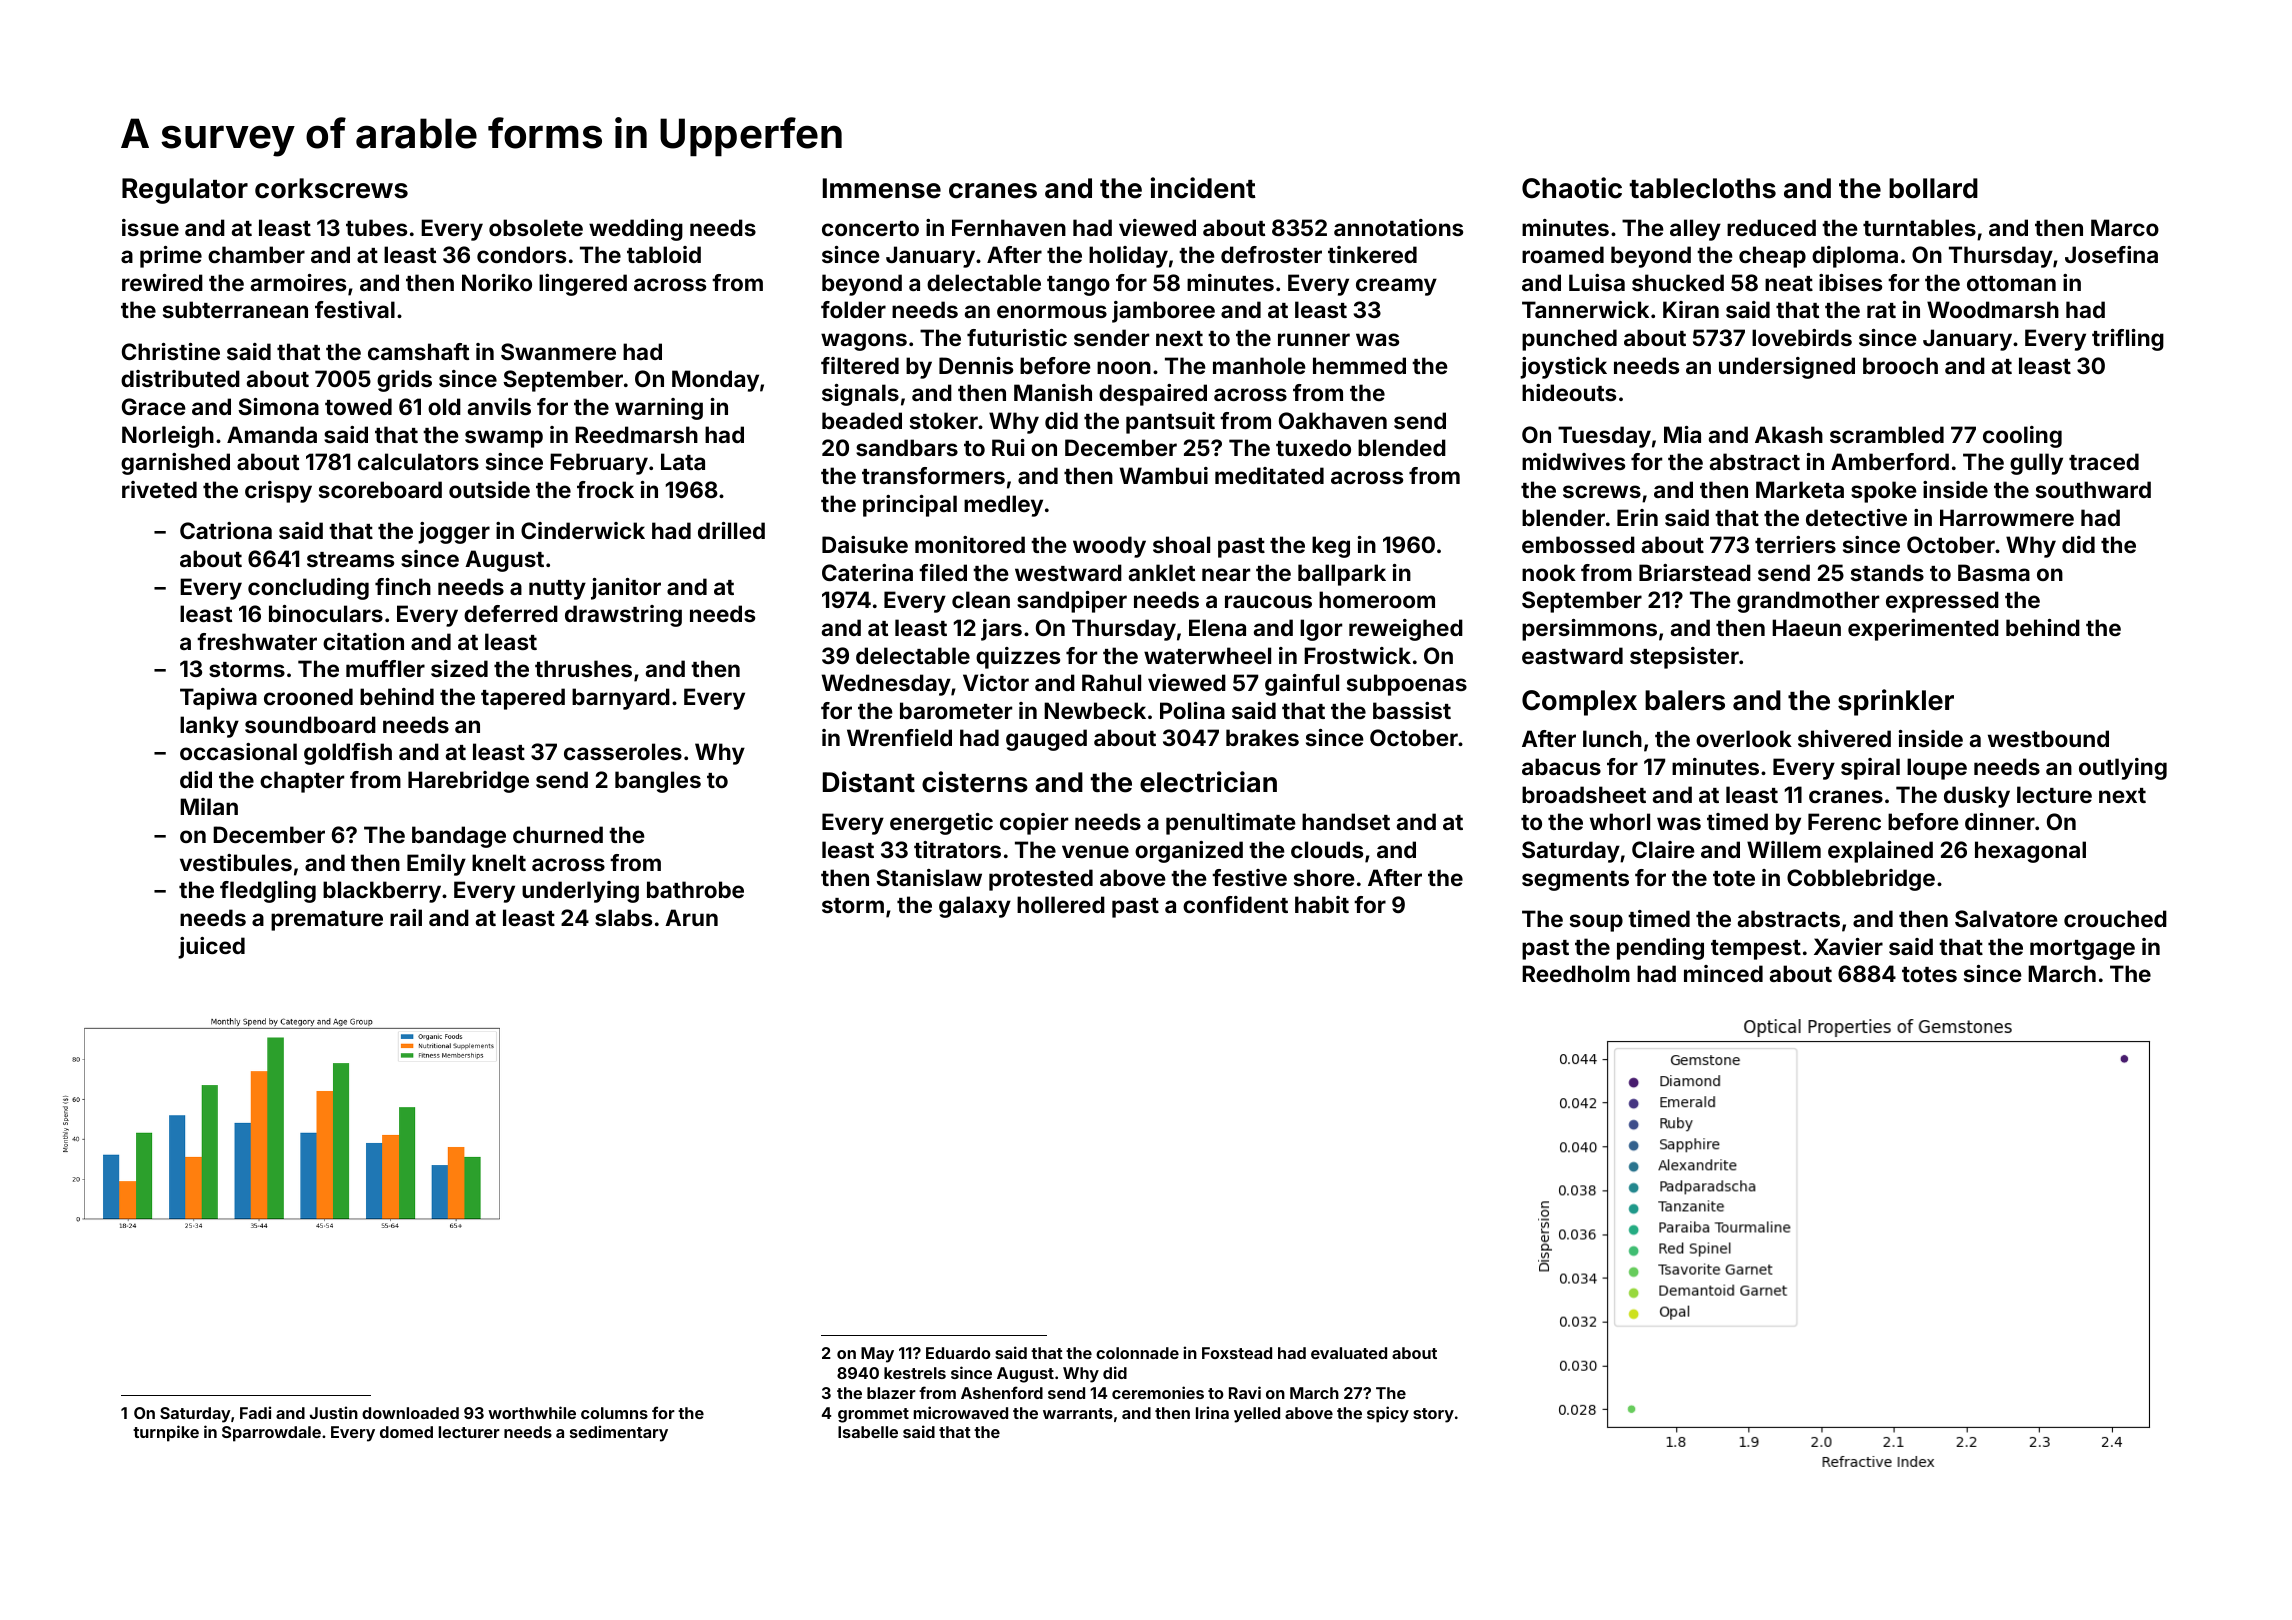 Image resolution: width=2292 pixels, height=1620 pixels. Describe the element at coordinates (1078, 1413) in the page. I see `warrants` at that location.
